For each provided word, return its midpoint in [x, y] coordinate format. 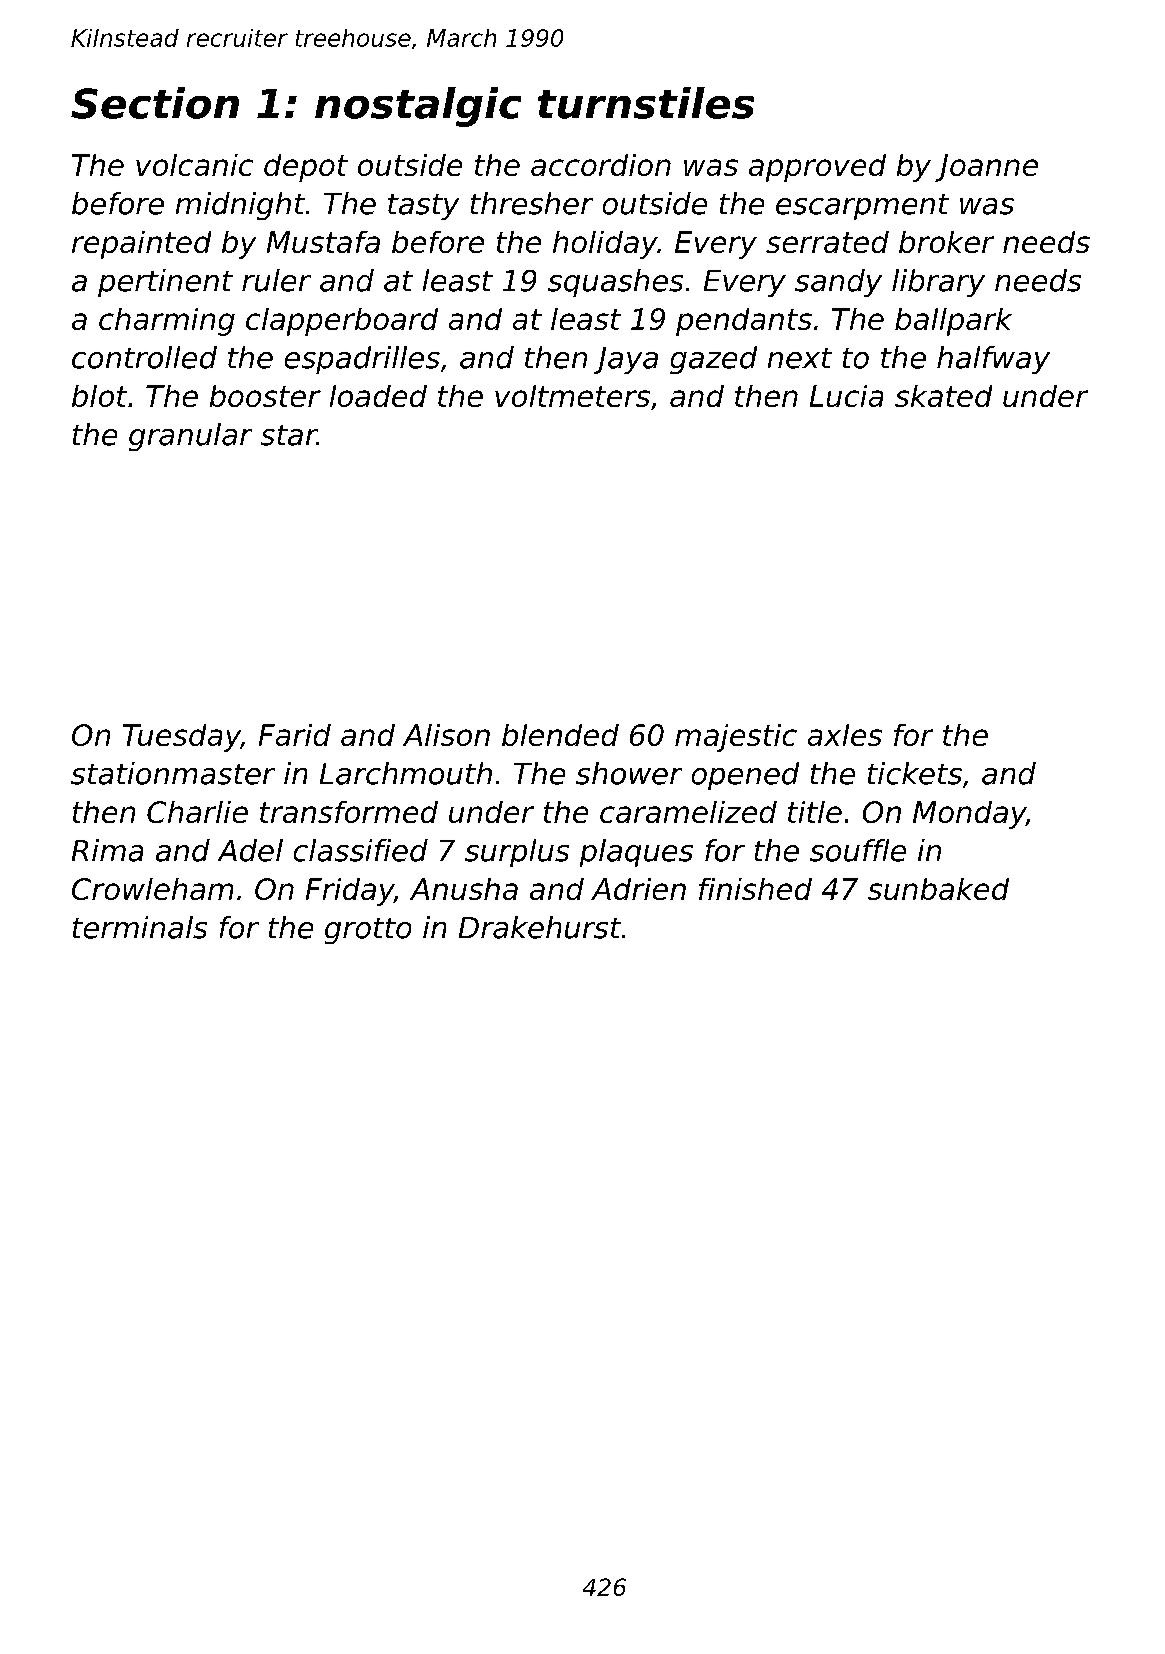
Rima [107, 850]
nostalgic [418, 107]
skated [943, 396]
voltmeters [572, 396]
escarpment [862, 207]
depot [306, 168]
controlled [144, 357]
